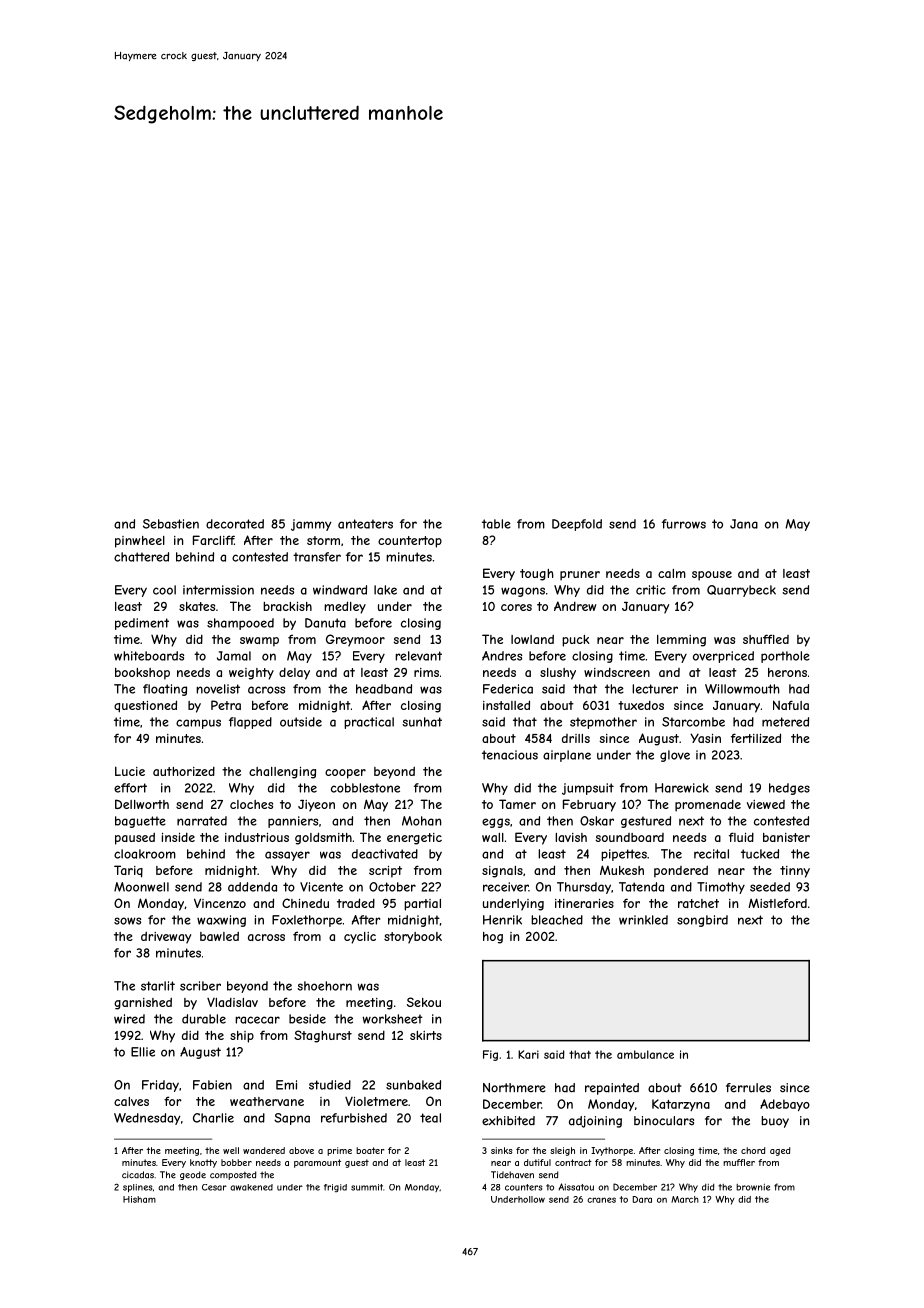 This image has width=924, height=1308. What do you see at coordinates (138, 1188) in the image?
I see `splines` at bounding box center [138, 1188].
